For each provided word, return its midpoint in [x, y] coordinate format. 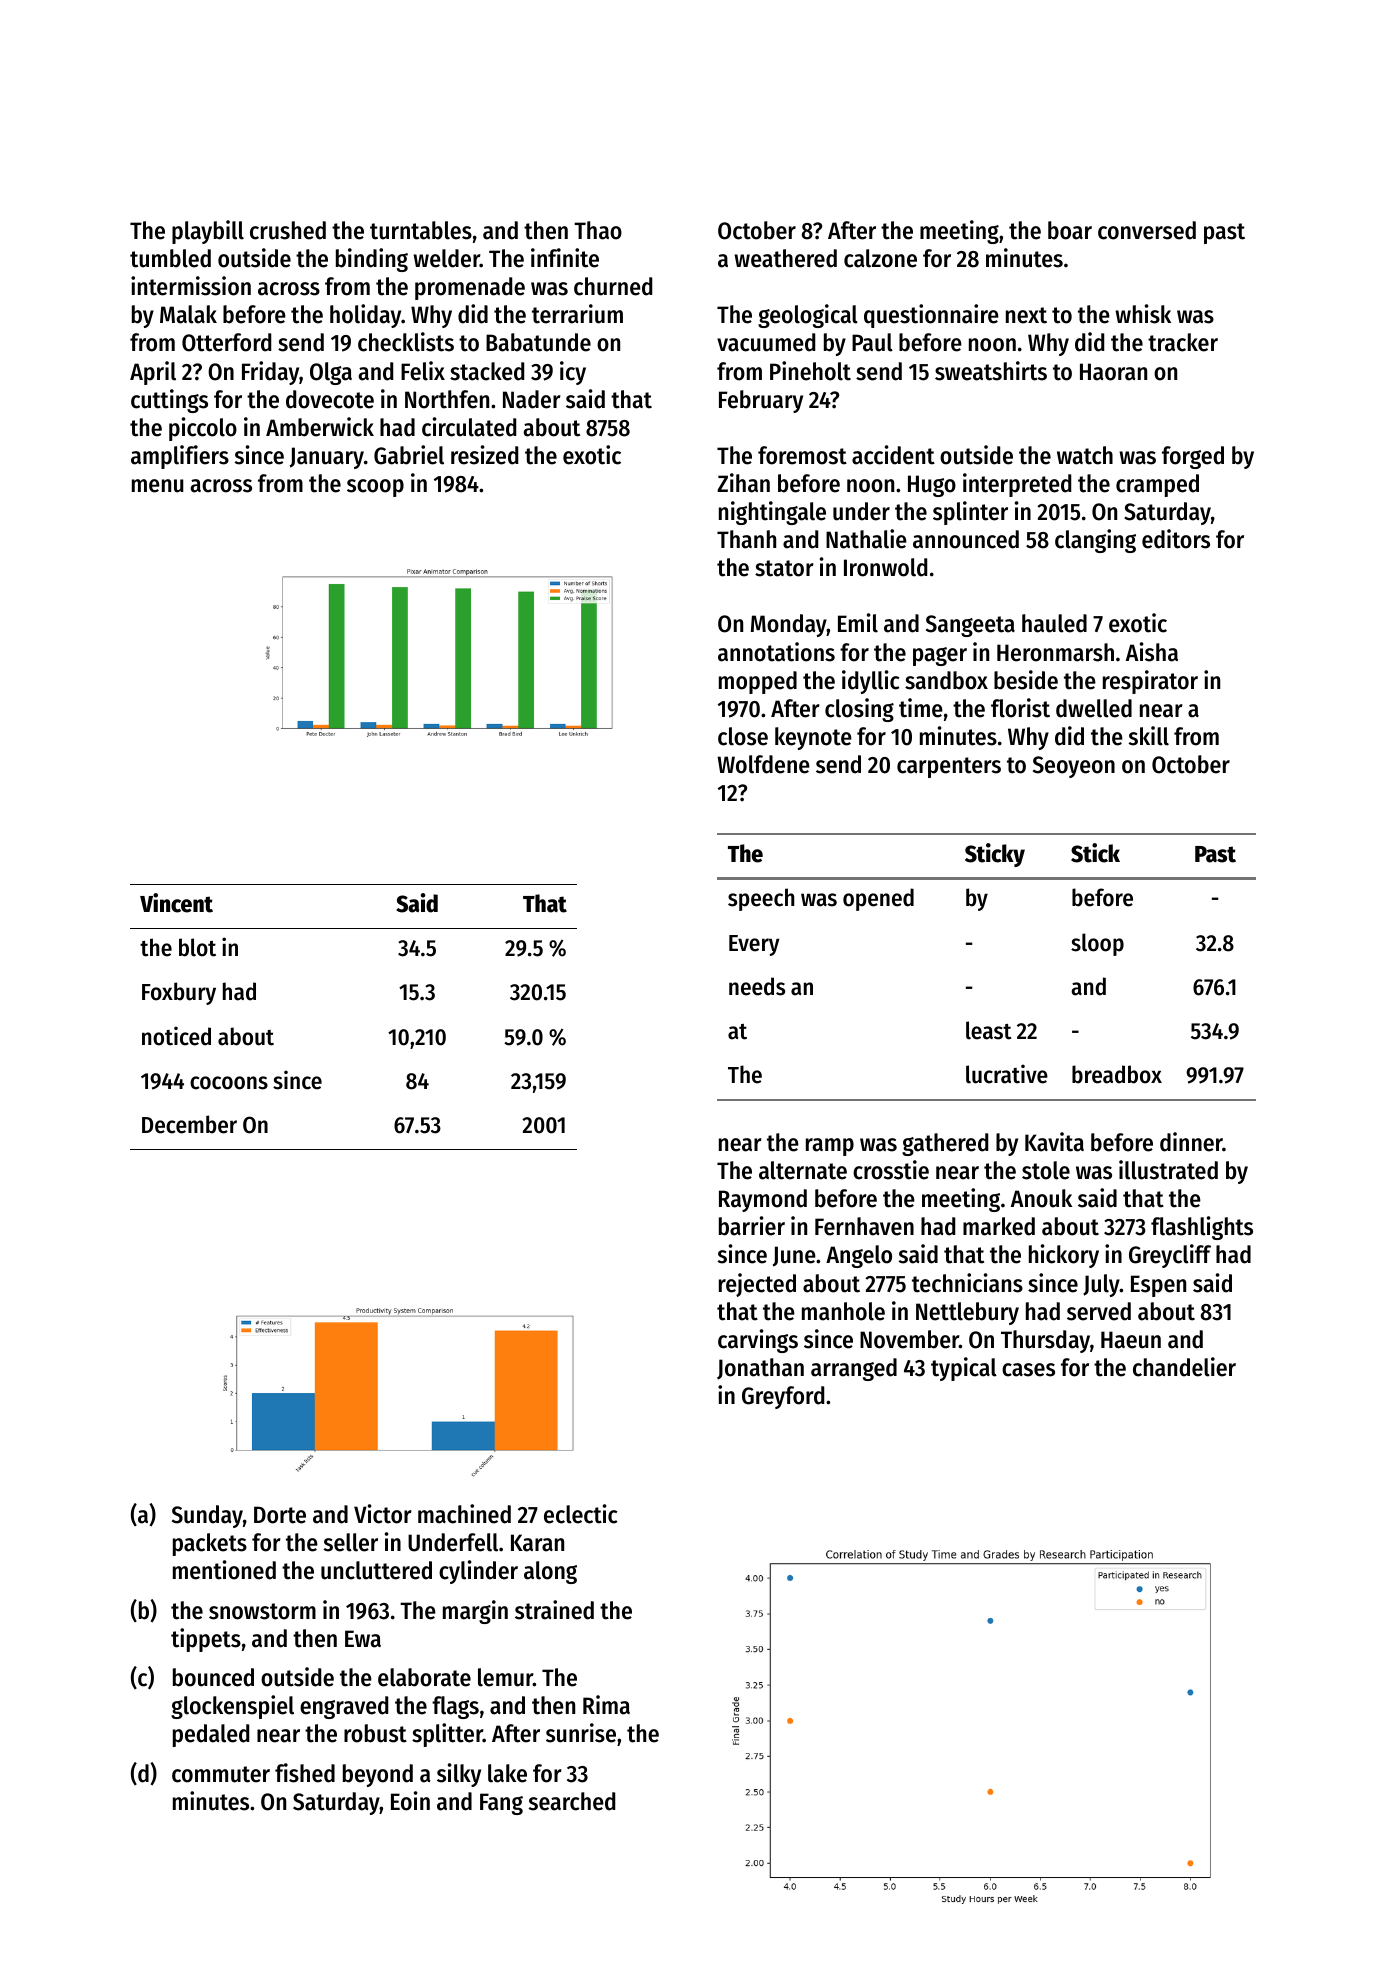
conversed [1147, 230]
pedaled [211, 1735]
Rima [606, 1705]
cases [1028, 1370]
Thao [598, 230]
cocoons [229, 1083]
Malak [188, 314]
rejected [757, 1285]
